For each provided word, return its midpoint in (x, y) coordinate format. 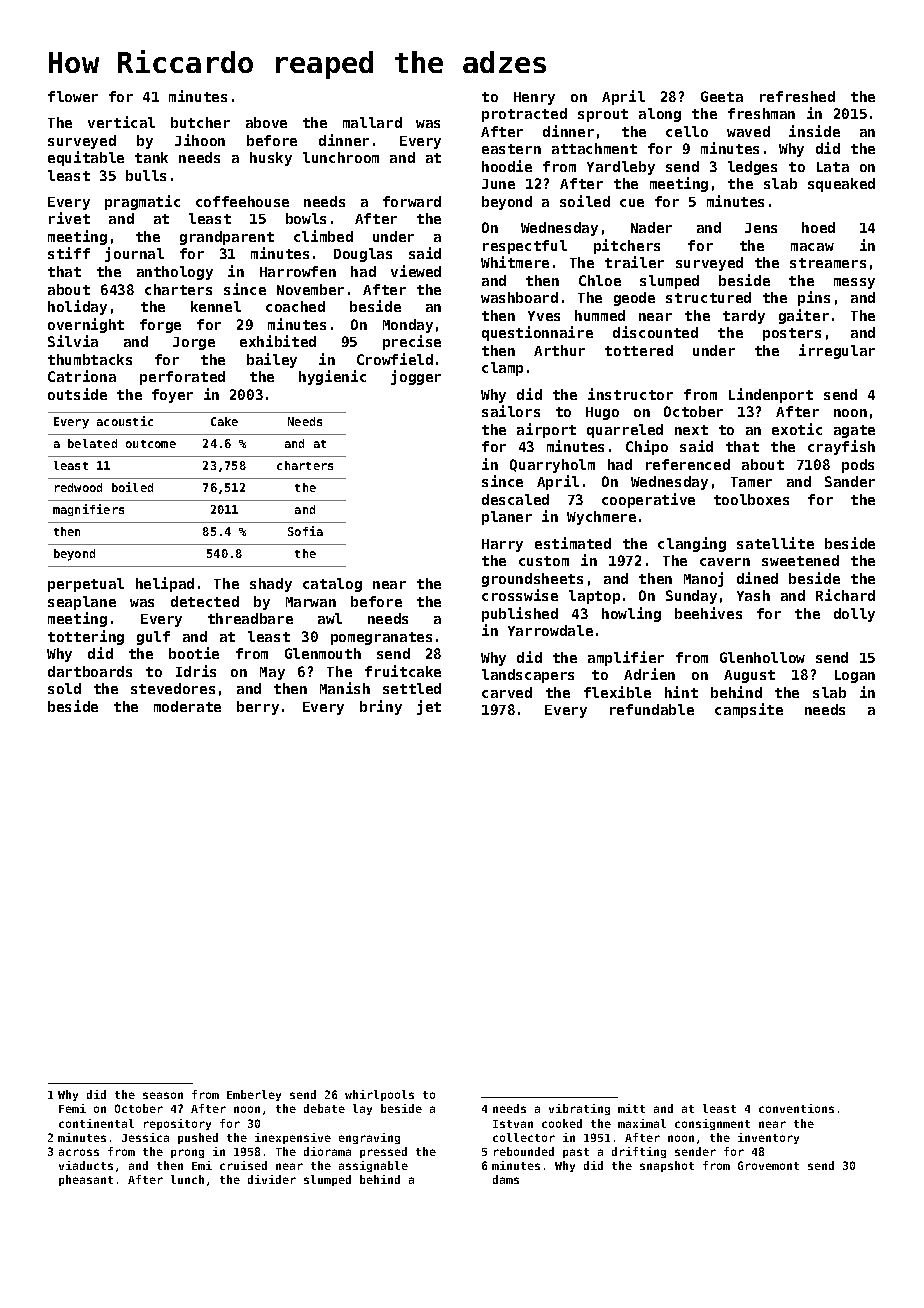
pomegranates (381, 638)
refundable (652, 709)
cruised (243, 1165)
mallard (372, 122)
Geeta (722, 96)
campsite (749, 710)
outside (77, 394)
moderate (187, 706)
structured (708, 297)
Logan (855, 676)
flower (73, 96)
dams (506, 1179)
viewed (416, 271)
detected (205, 601)
